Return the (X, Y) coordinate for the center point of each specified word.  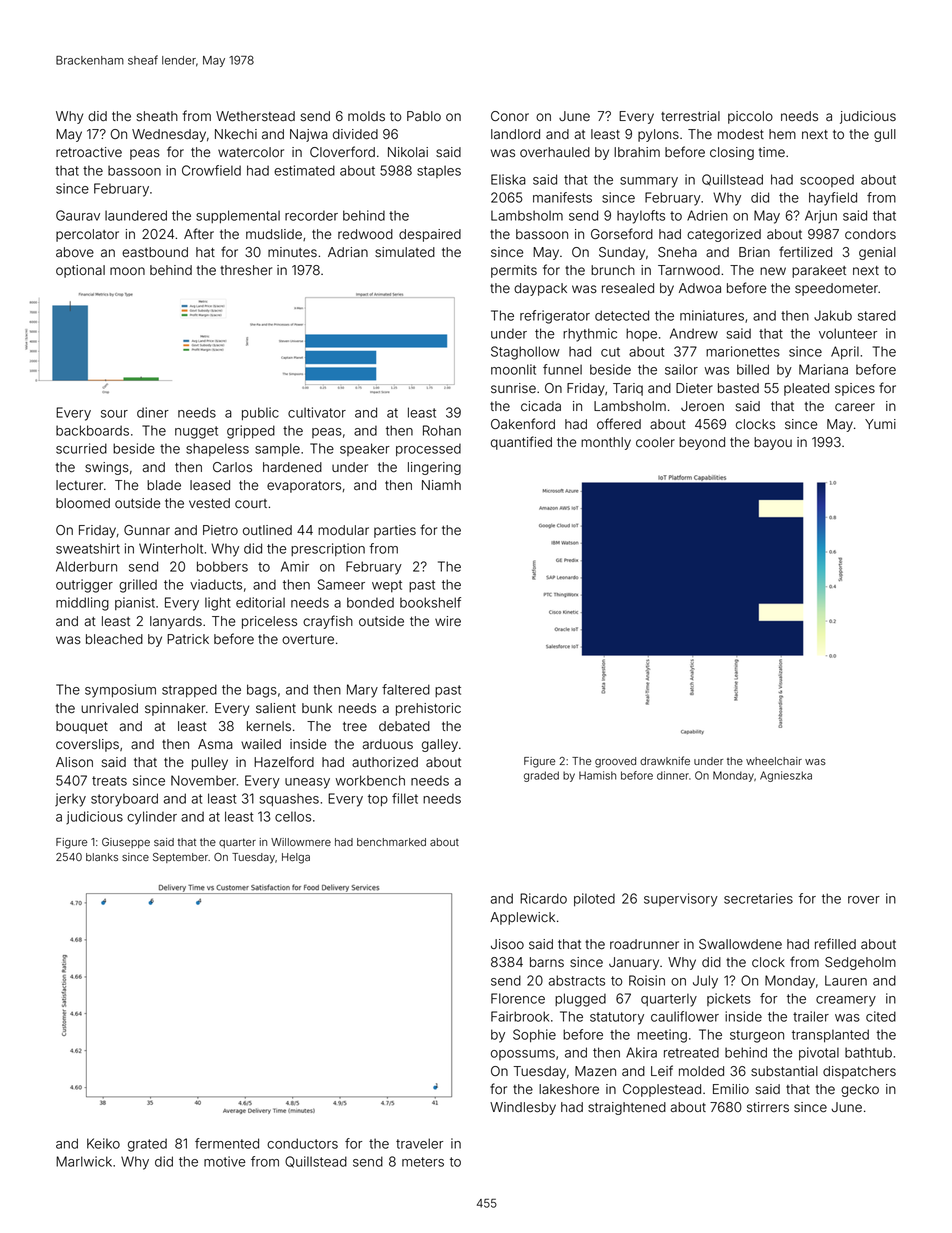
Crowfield (211, 170)
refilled (835, 944)
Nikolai (408, 152)
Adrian (348, 252)
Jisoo (507, 944)
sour (114, 414)
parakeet (819, 271)
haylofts (641, 217)
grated (147, 1145)
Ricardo (543, 898)
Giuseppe (126, 843)
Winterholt (171, 548)
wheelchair (774, 761)
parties (395, 531)
